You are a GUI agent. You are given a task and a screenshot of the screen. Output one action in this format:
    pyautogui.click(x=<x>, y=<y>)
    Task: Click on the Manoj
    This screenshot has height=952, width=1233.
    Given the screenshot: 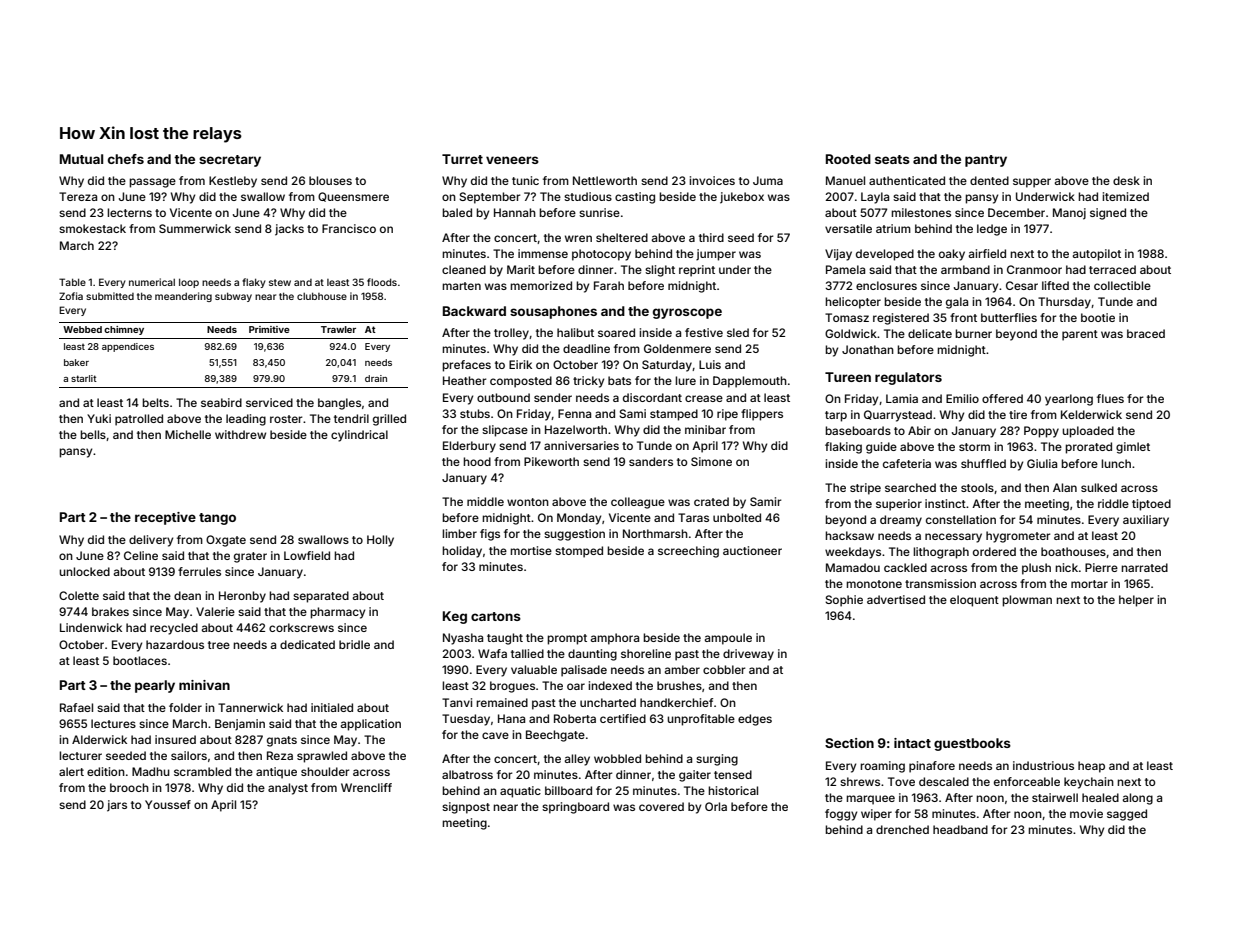 What is the action you would take?
    pyautogui.click(x=1069, y=214)
